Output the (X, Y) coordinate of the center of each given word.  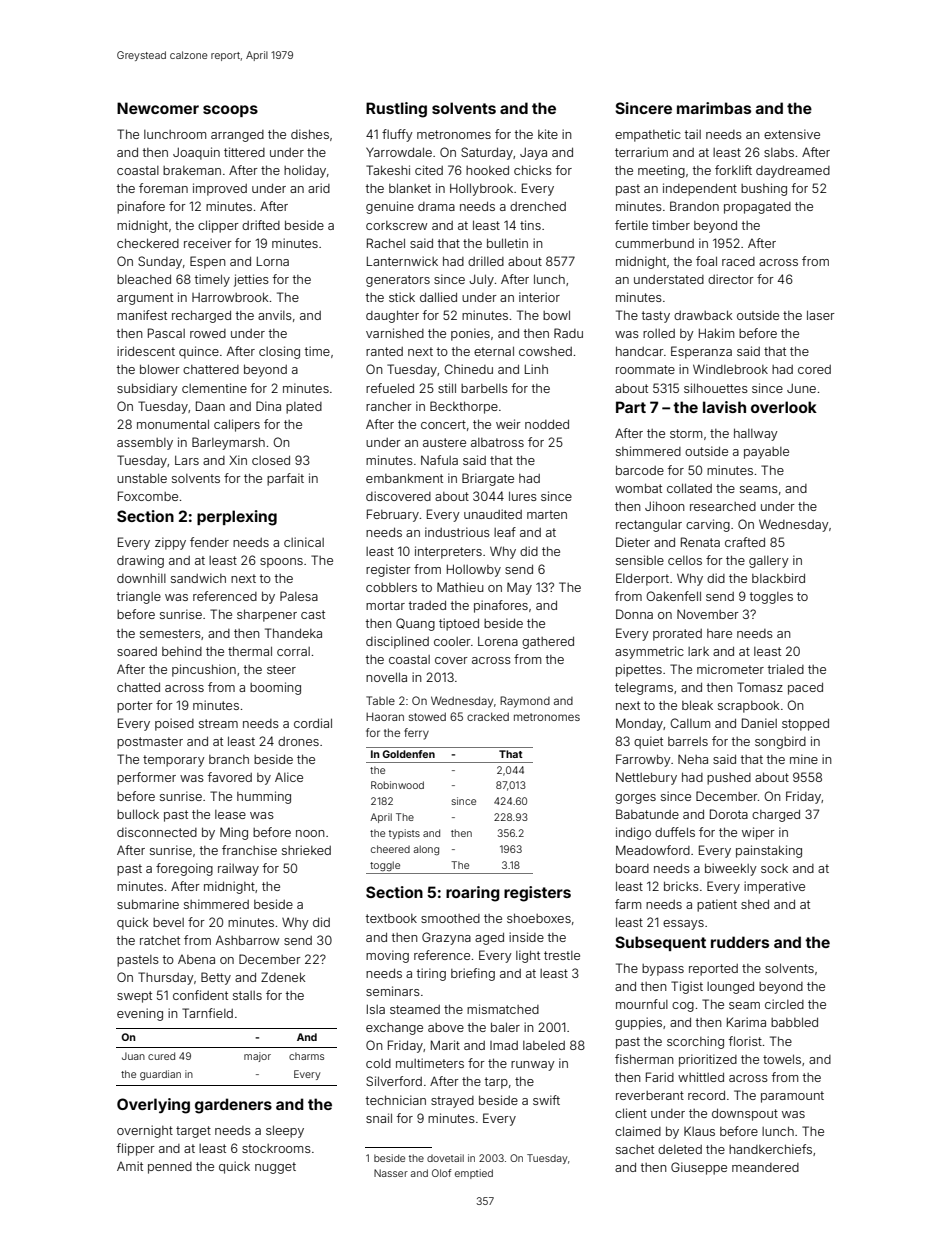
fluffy (397, 135)
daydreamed (793, 171)
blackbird (778, 578)
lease (230, 814)
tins (530, 225)
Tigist (687, 987)
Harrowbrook (230, 297)
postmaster (150, 743)
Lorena (498, 641)
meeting (661, 171)
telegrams (644, 688)
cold (378, 1063)
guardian (160, 1075)
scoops (230, 111)
